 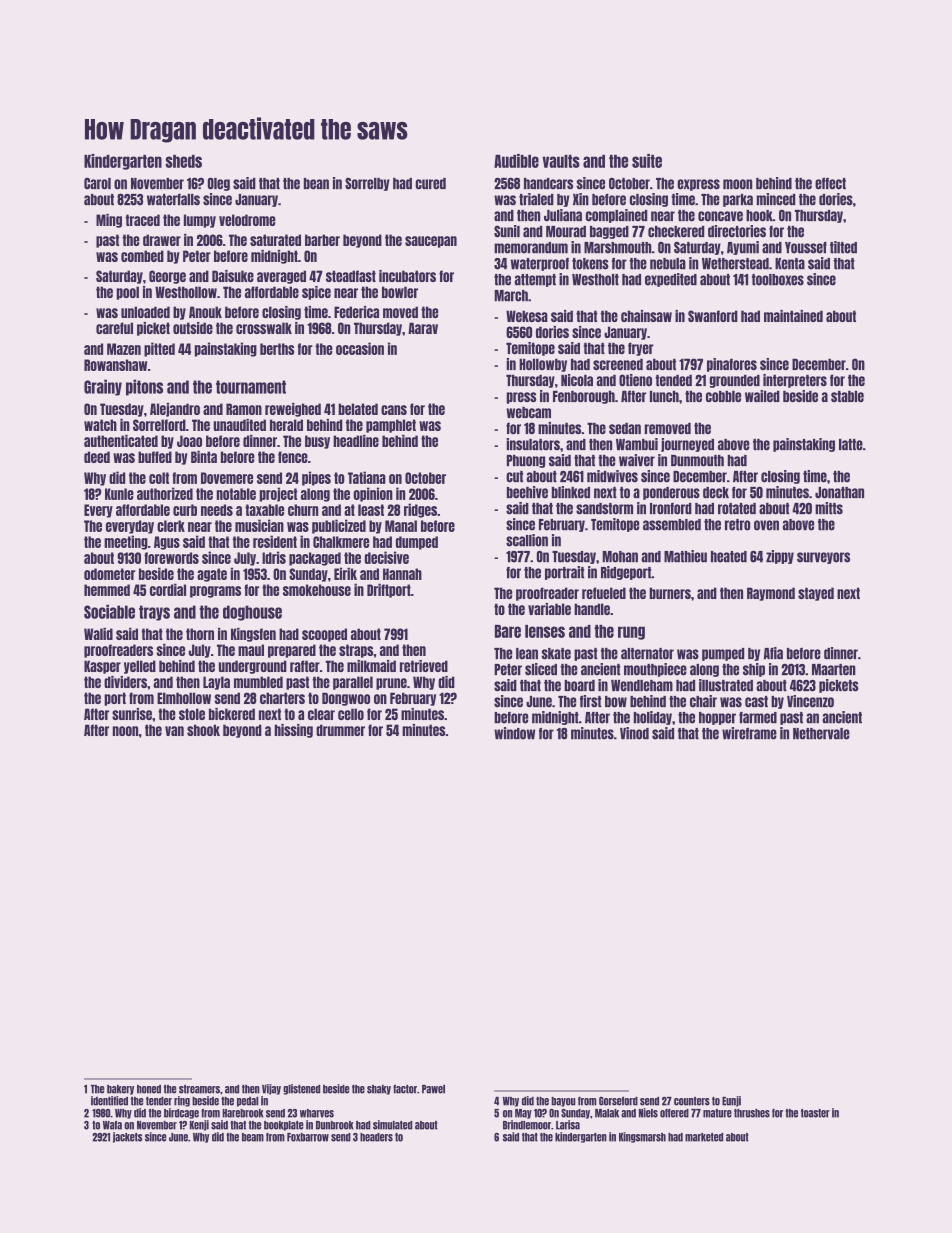 I want to click on watch, so click(x=100, y=425).
